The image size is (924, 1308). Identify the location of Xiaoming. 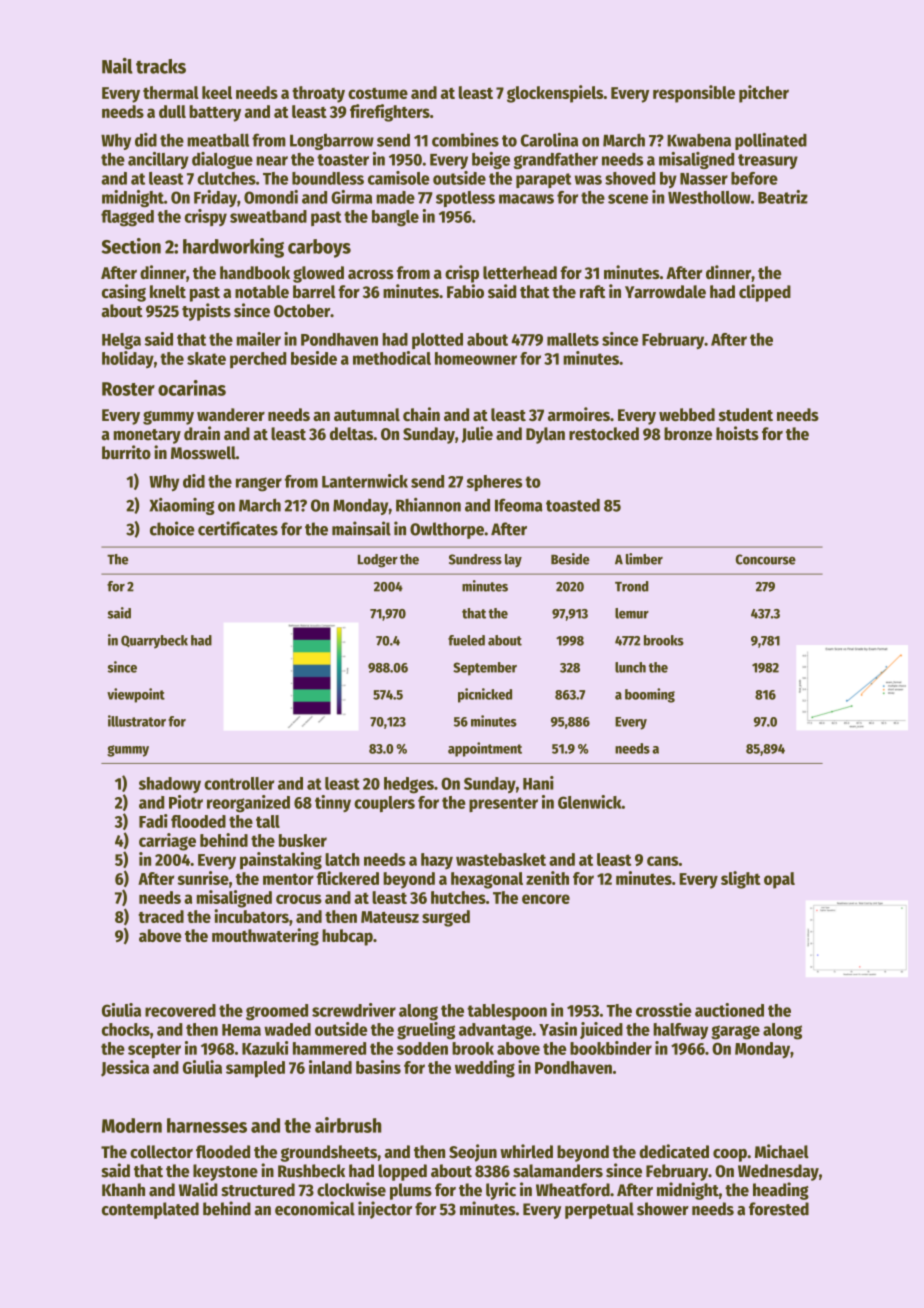
(182, 506).
